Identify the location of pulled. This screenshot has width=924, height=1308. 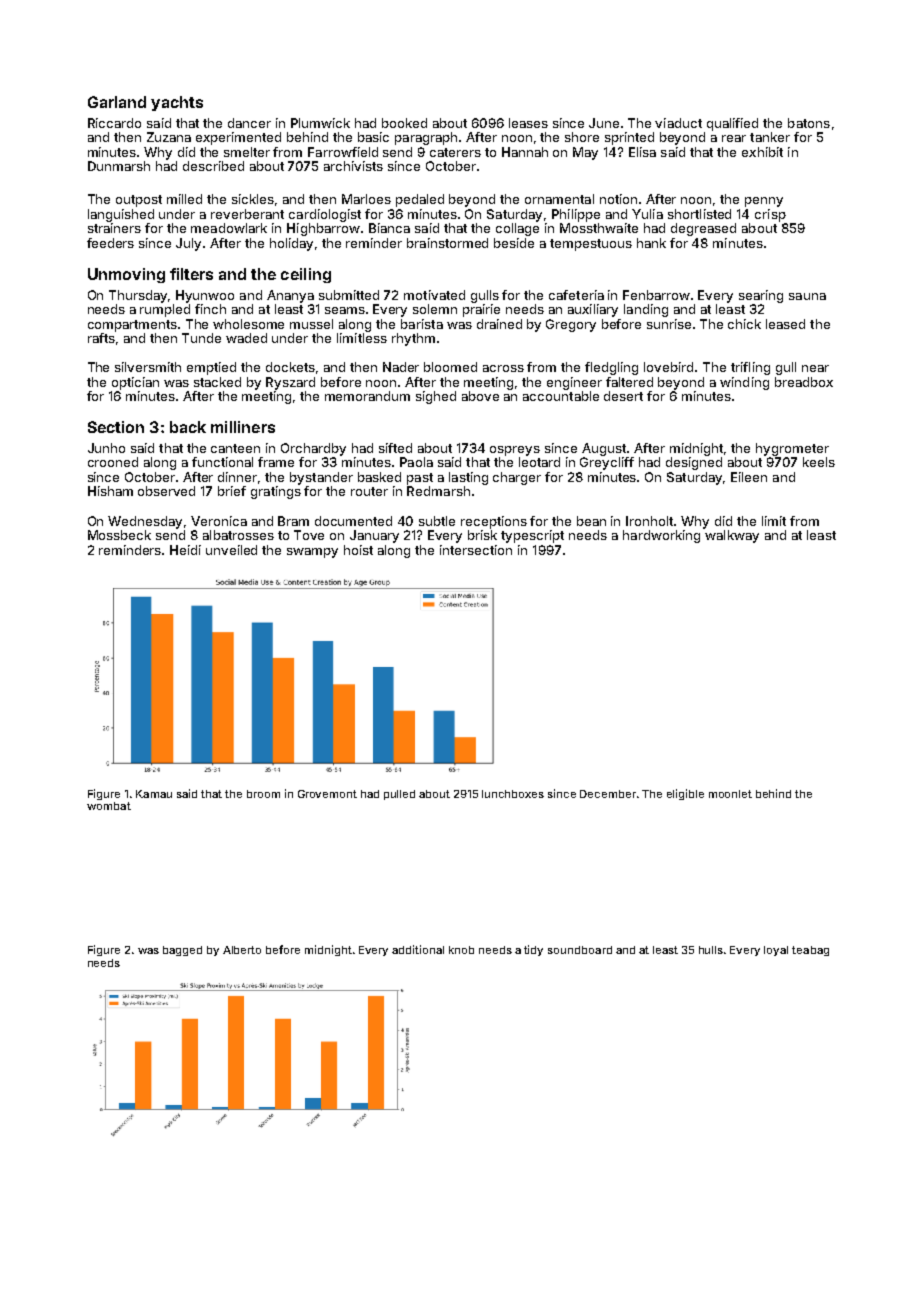
(399, 795).
